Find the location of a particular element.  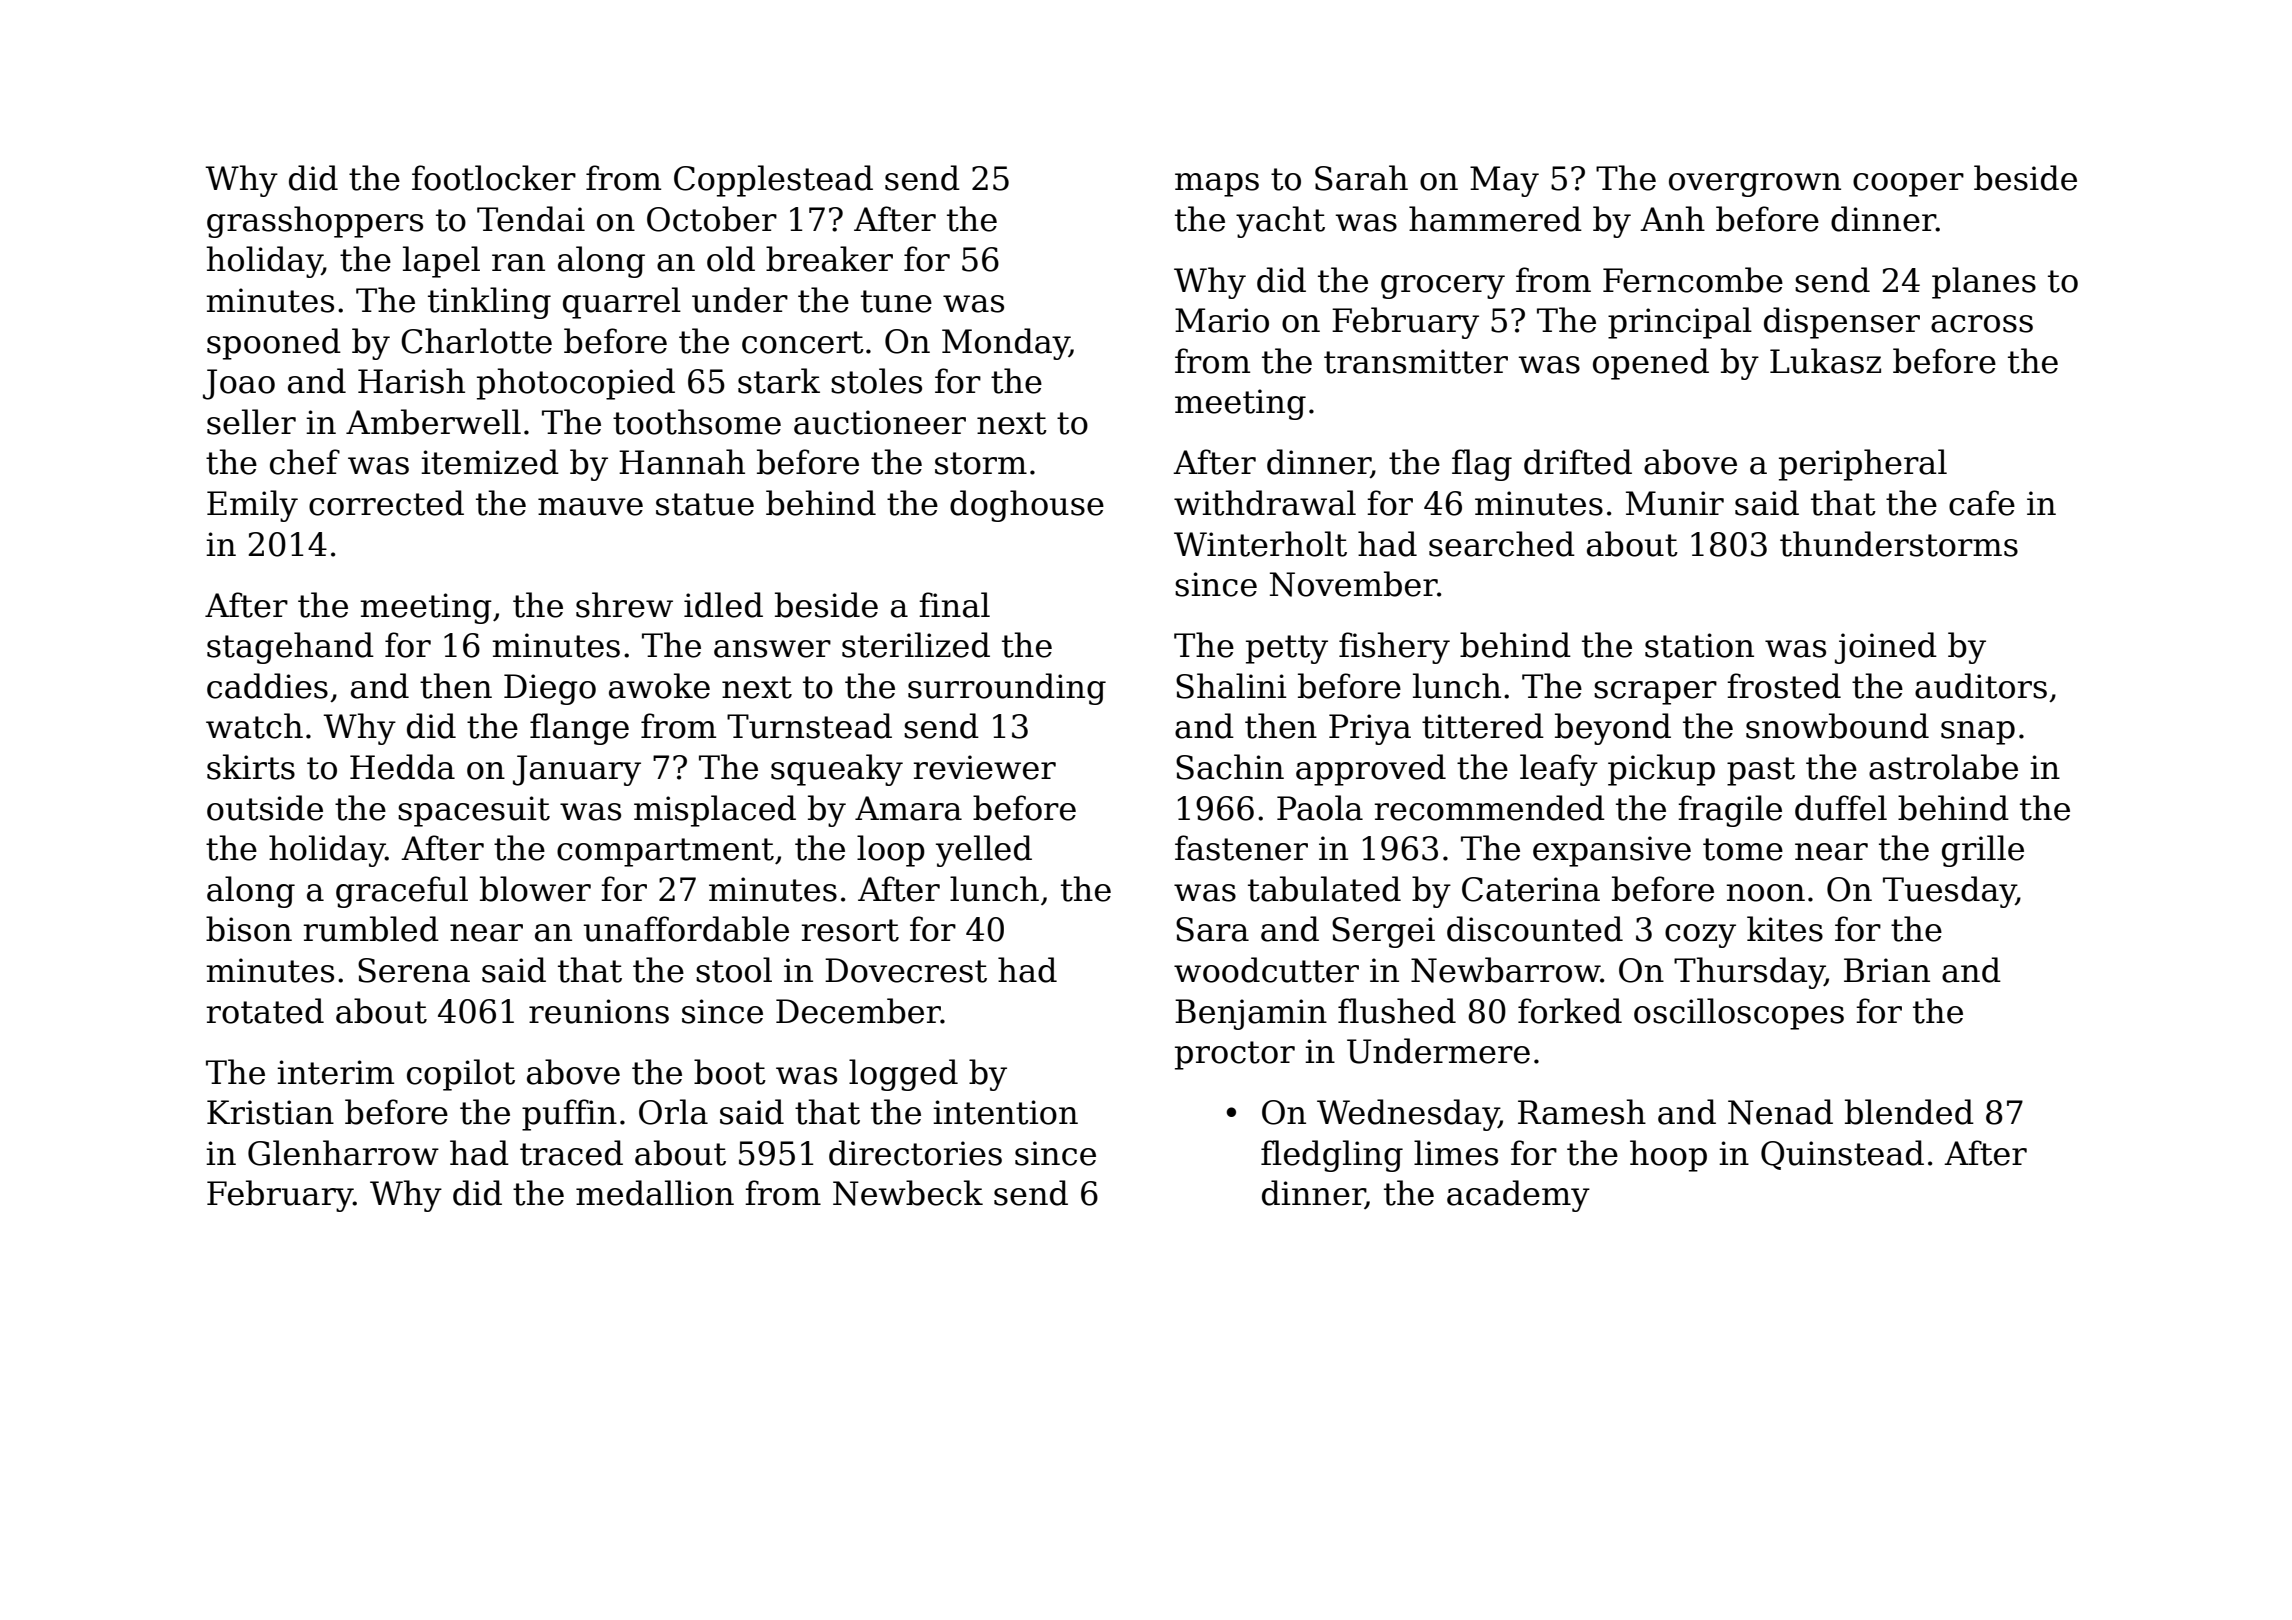

flushed is located at coordinates (1397, 1011).
